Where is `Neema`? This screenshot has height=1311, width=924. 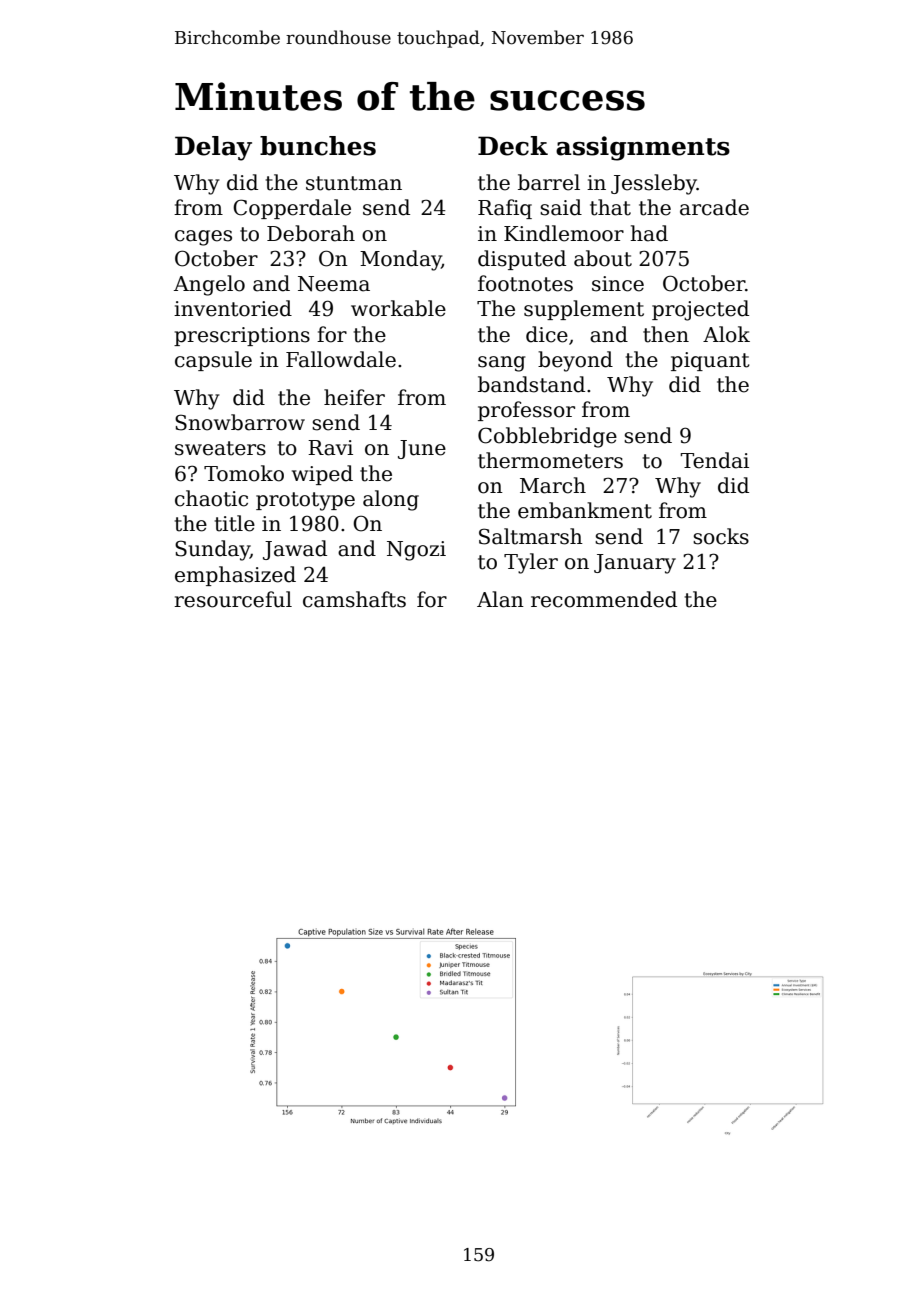 Neema is located at coordinates (334, 284).
